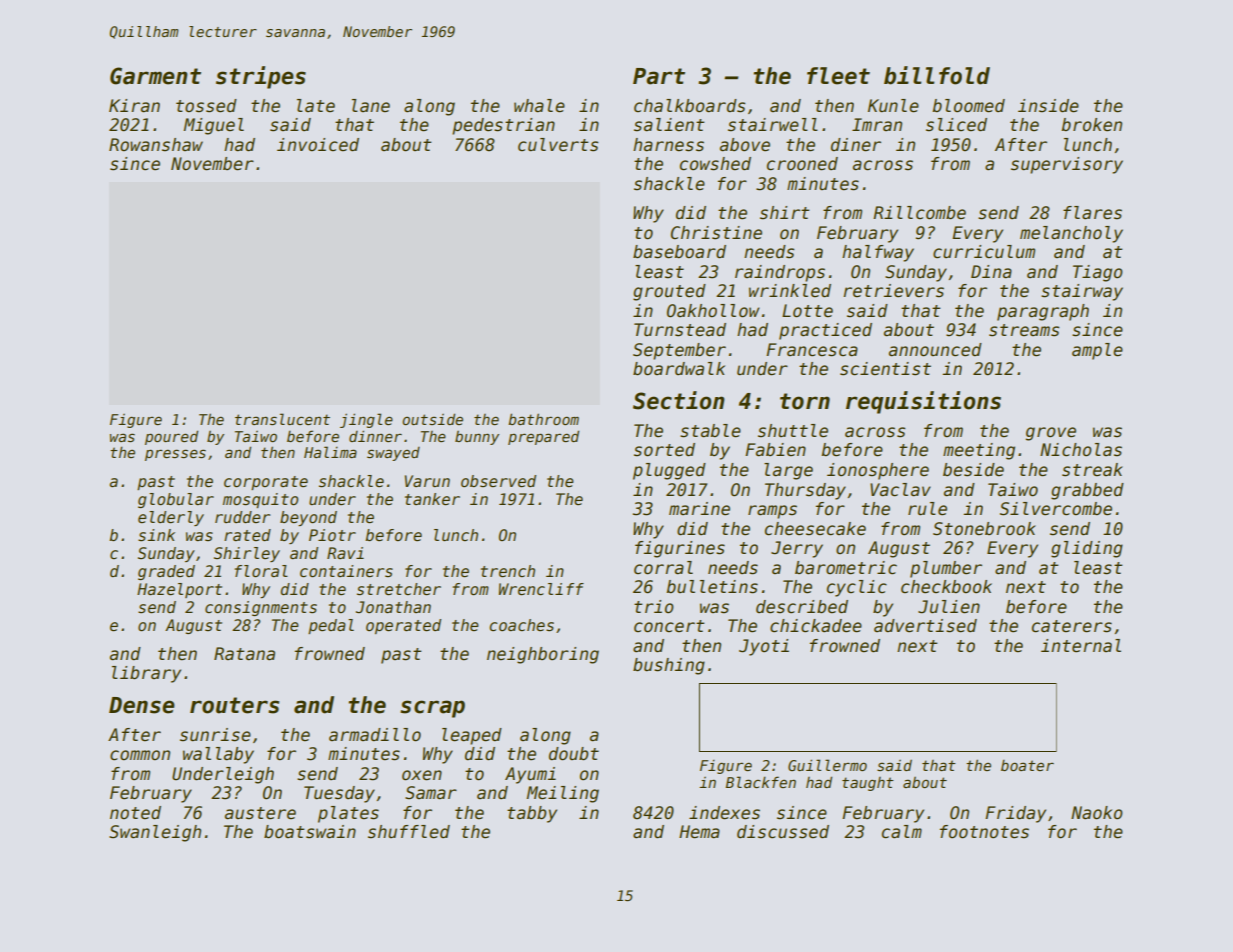  I want to click on Part, so click(659, 76).
